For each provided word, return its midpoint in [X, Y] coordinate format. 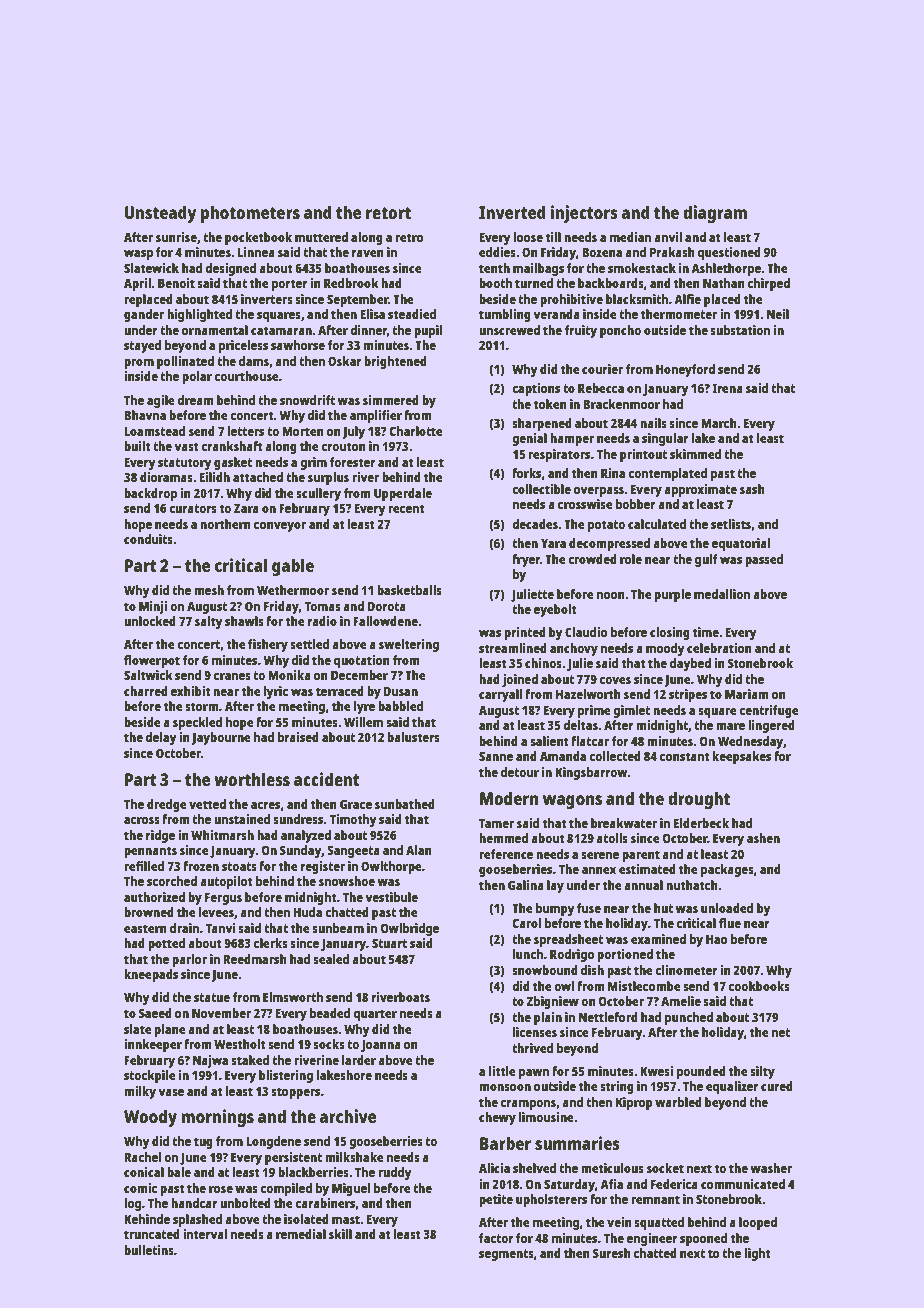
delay [161, 738]
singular [665, 439]
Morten [303, 431]
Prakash [672, 252]
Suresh [612, 1253]
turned [534, 283]
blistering [286, 1076]
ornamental [215, 330]
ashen [763, 838]
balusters [413, 737]
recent [406, 508]
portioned [625, 955]
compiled [286, 1189]
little [502, 1071]
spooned [703, 1239]
